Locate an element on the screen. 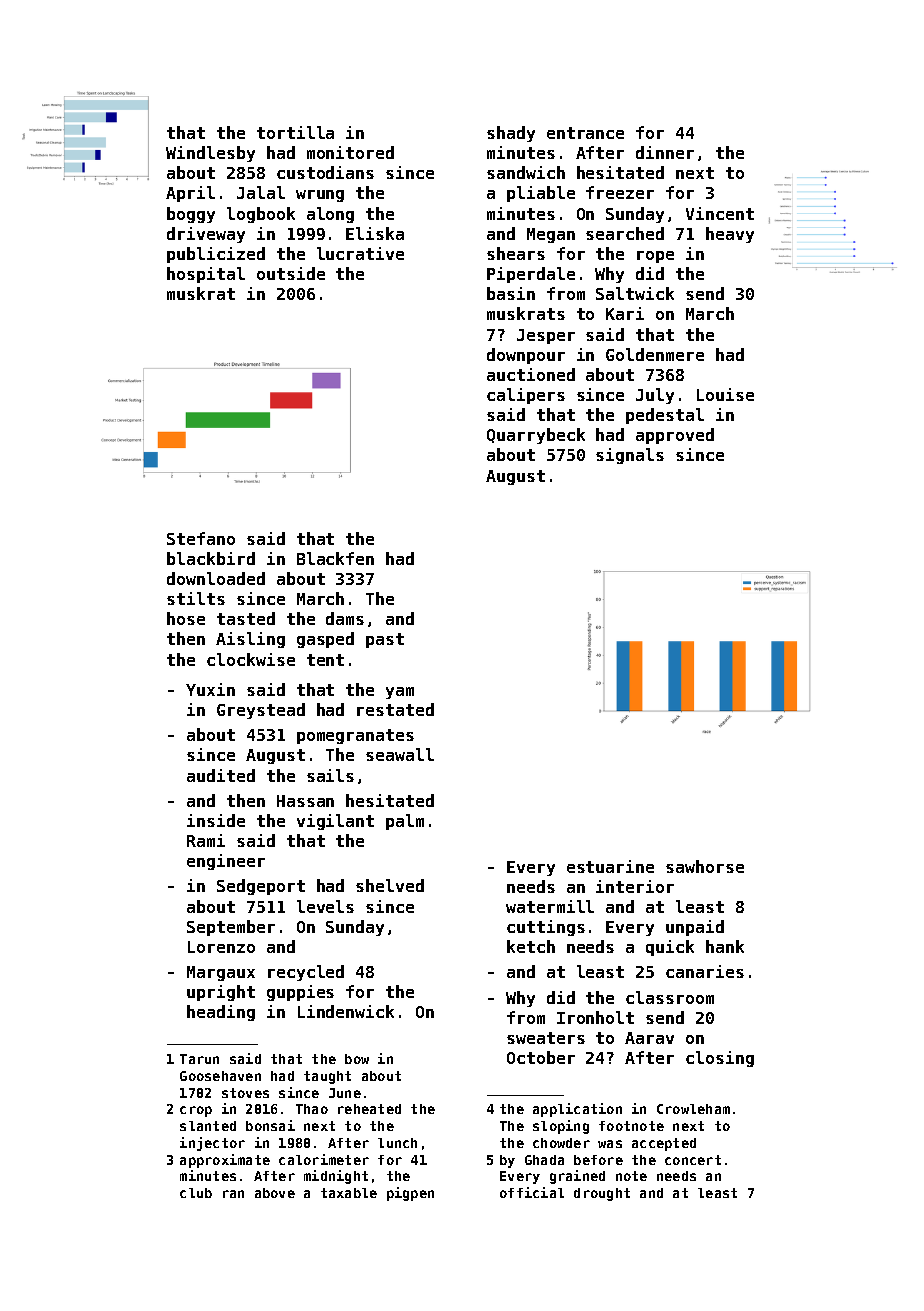 The image size is (924, 1311). estuarine is located at coordinates (610, 866).
